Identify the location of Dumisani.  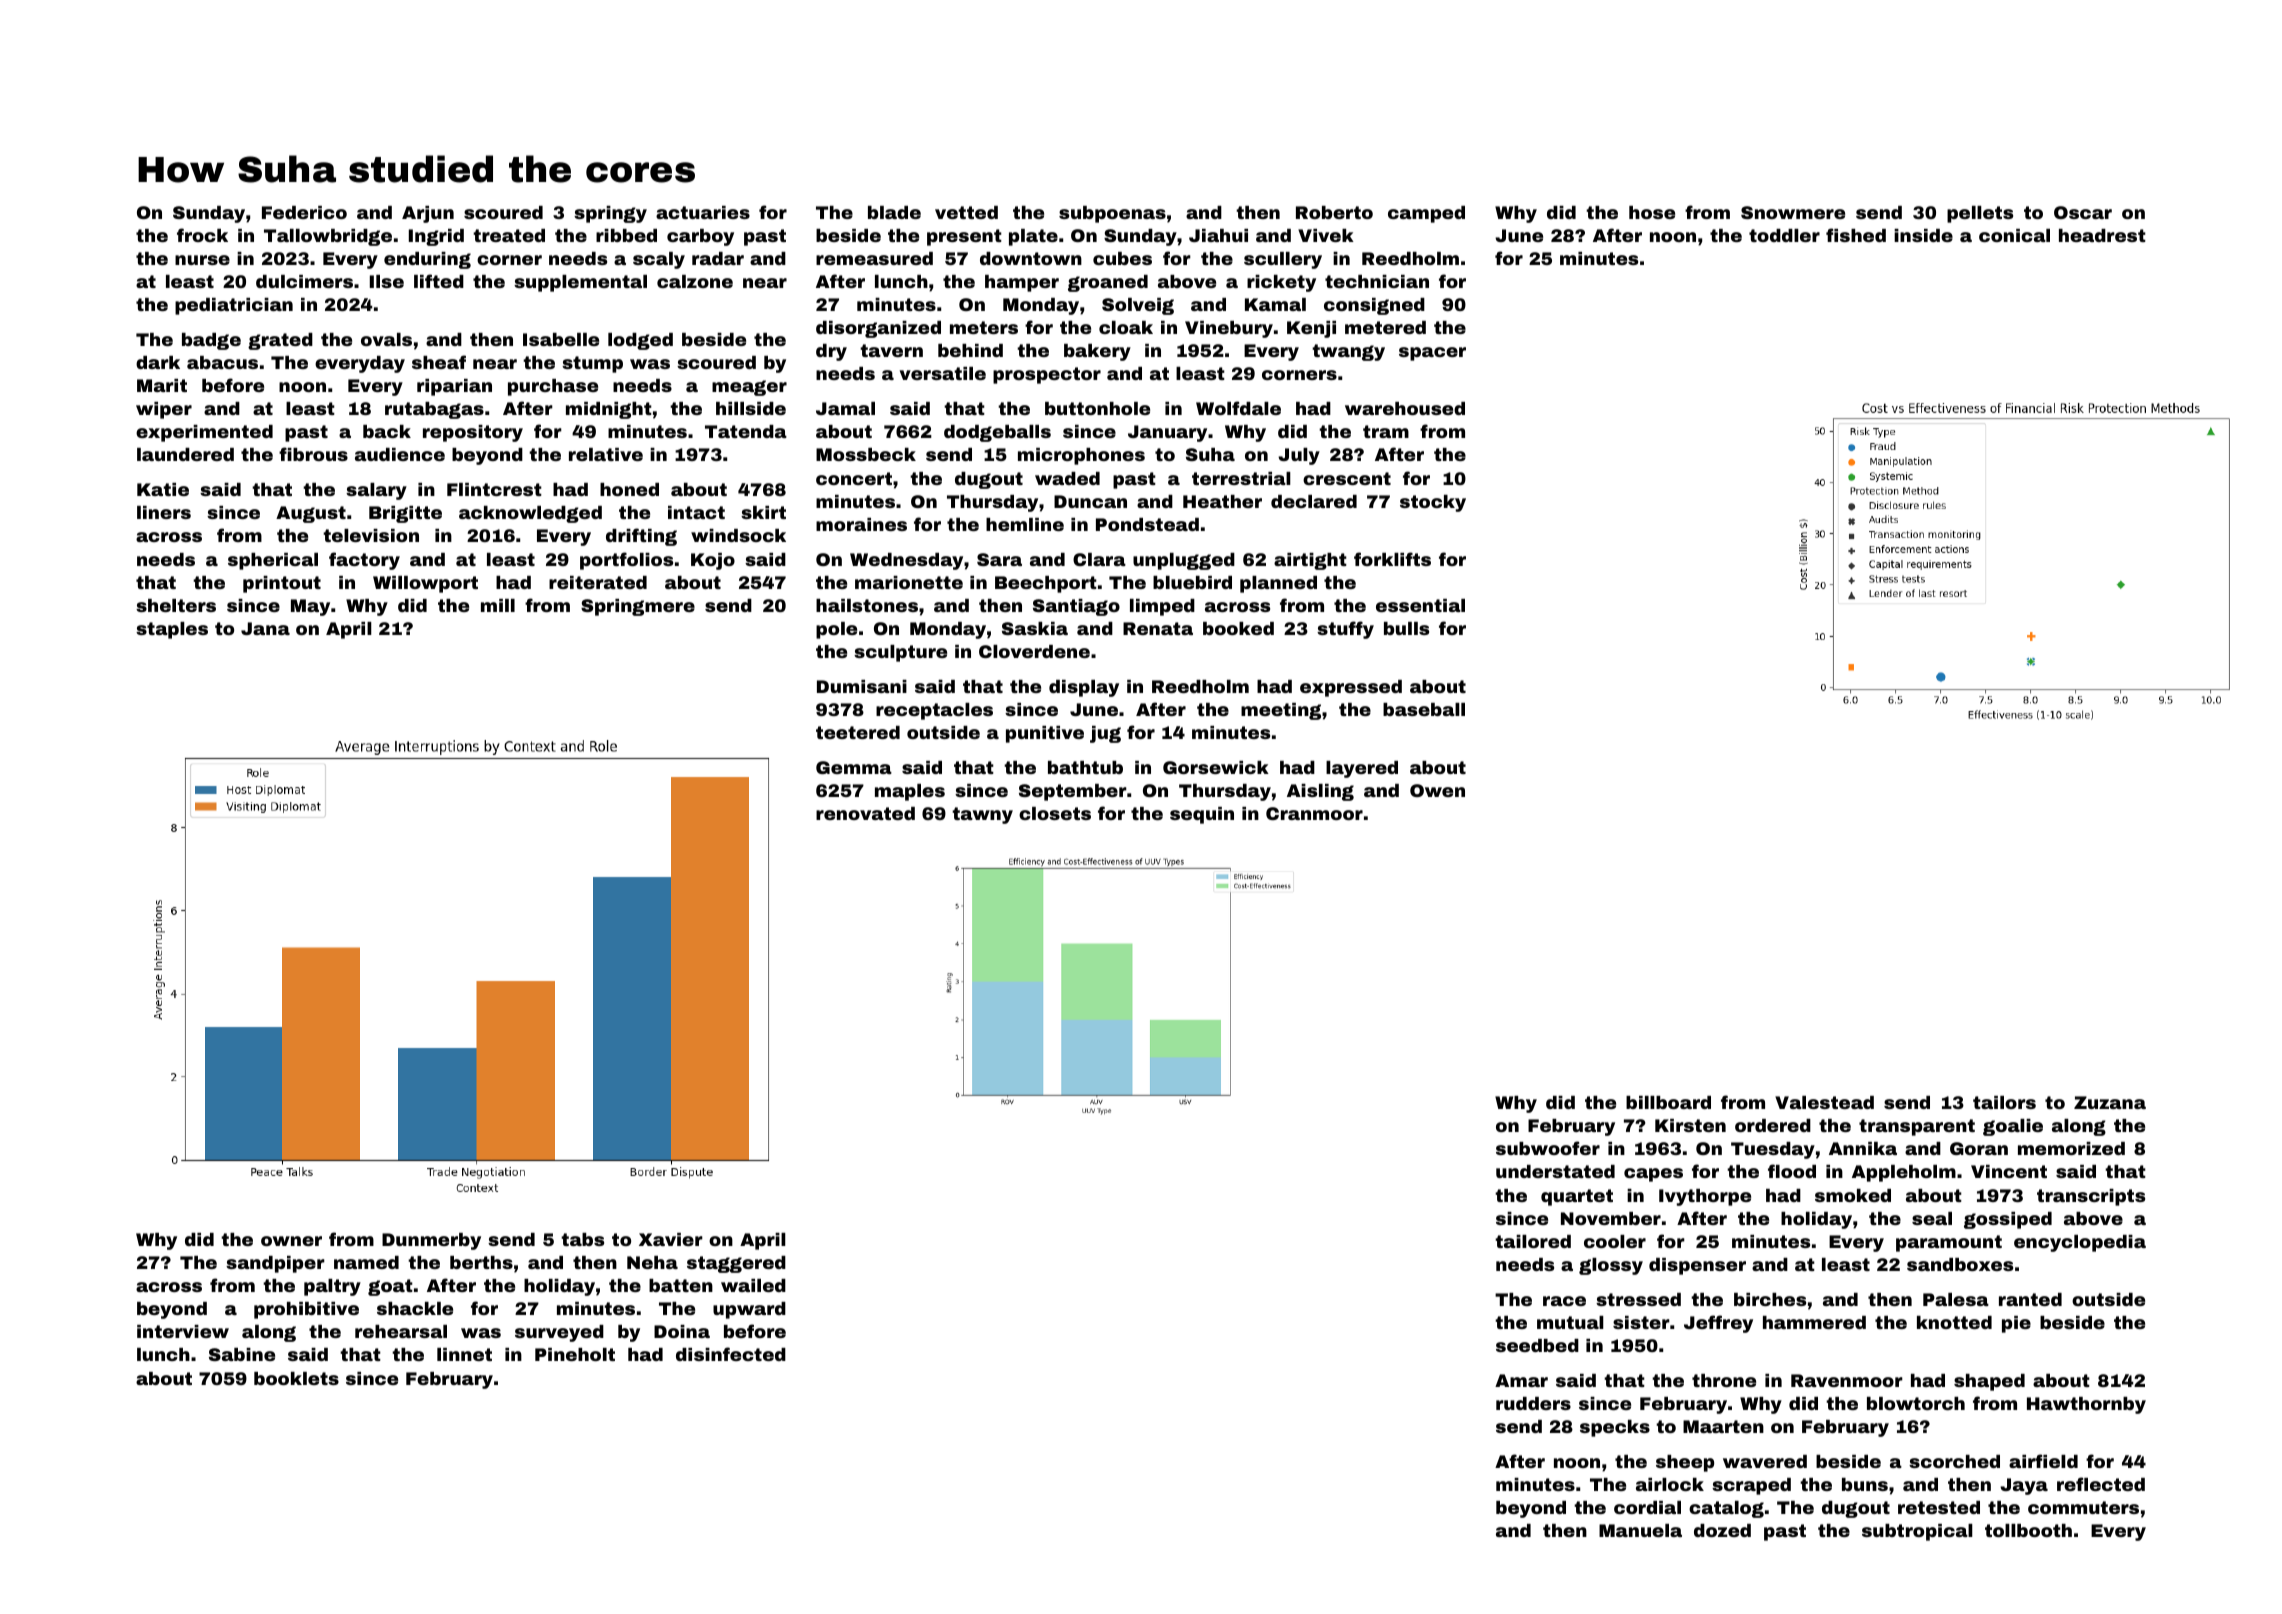
(862, 686).
